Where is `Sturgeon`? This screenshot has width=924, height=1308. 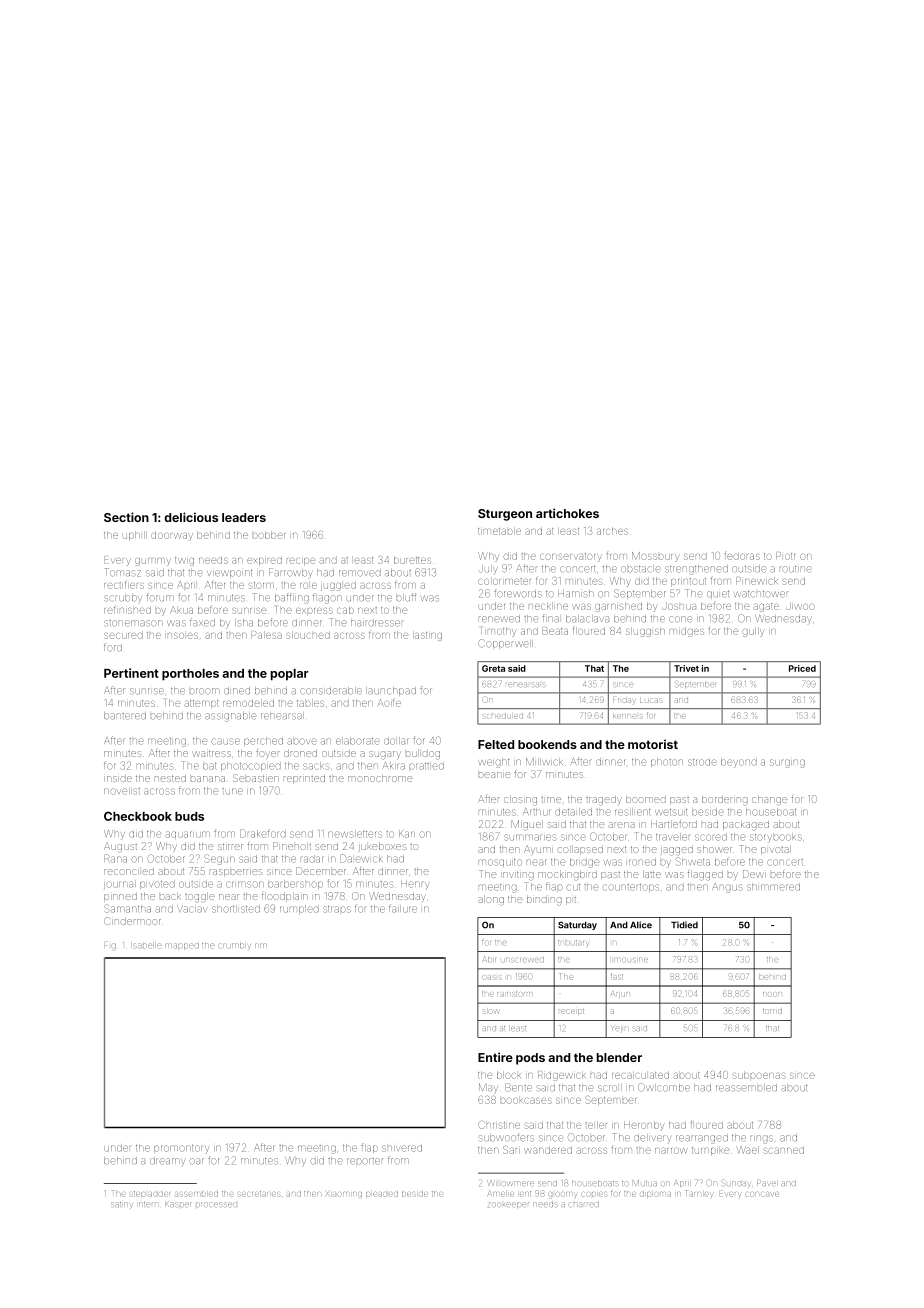 Sturgeon is located at coordinates (505, 515).
